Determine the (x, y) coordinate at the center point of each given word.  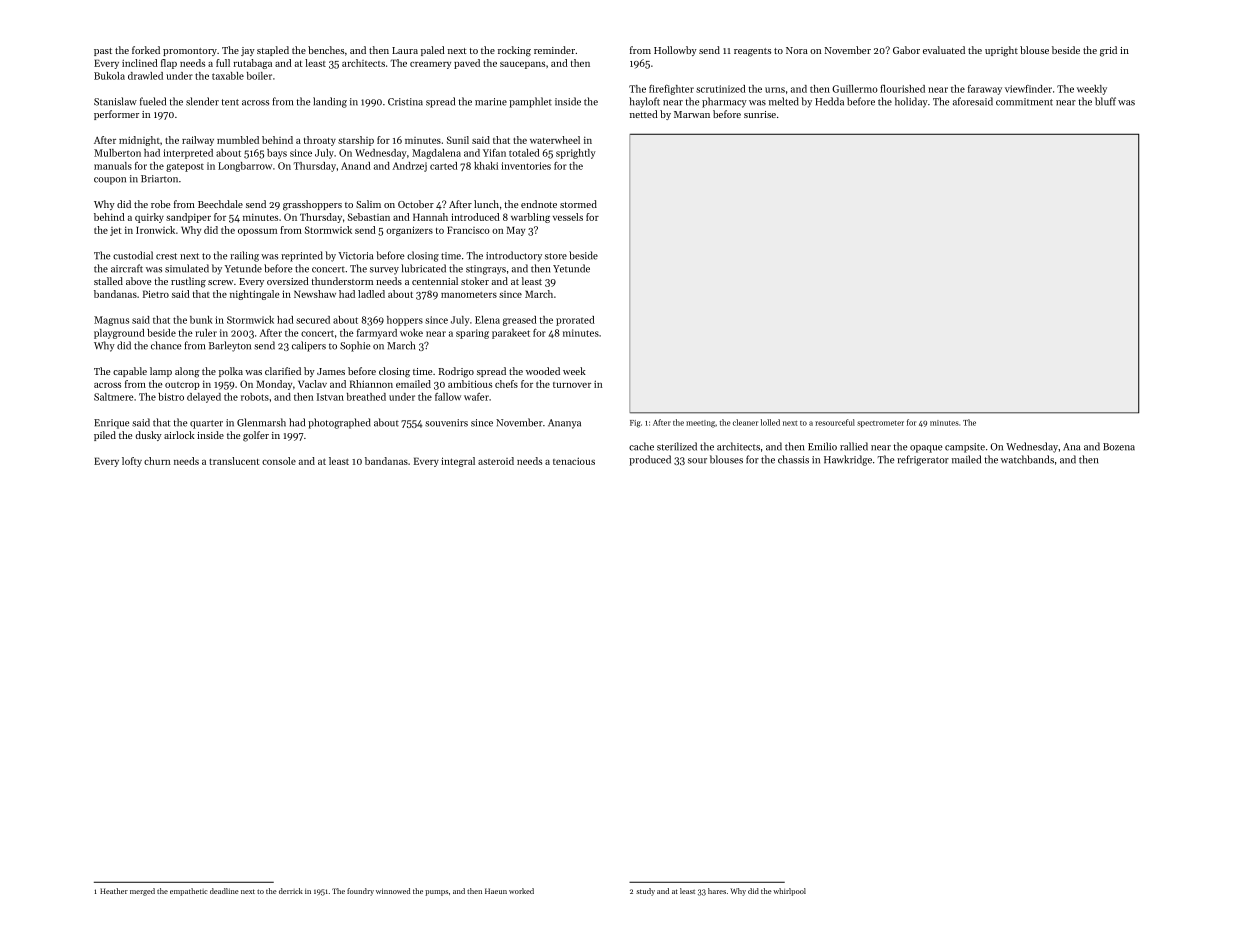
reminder (554, 50)
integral (458, 462)
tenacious (574, 461)
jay (248, 51)
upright (1001, 51)
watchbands (1027, 459)
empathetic (188, 892)
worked (521, 891)
